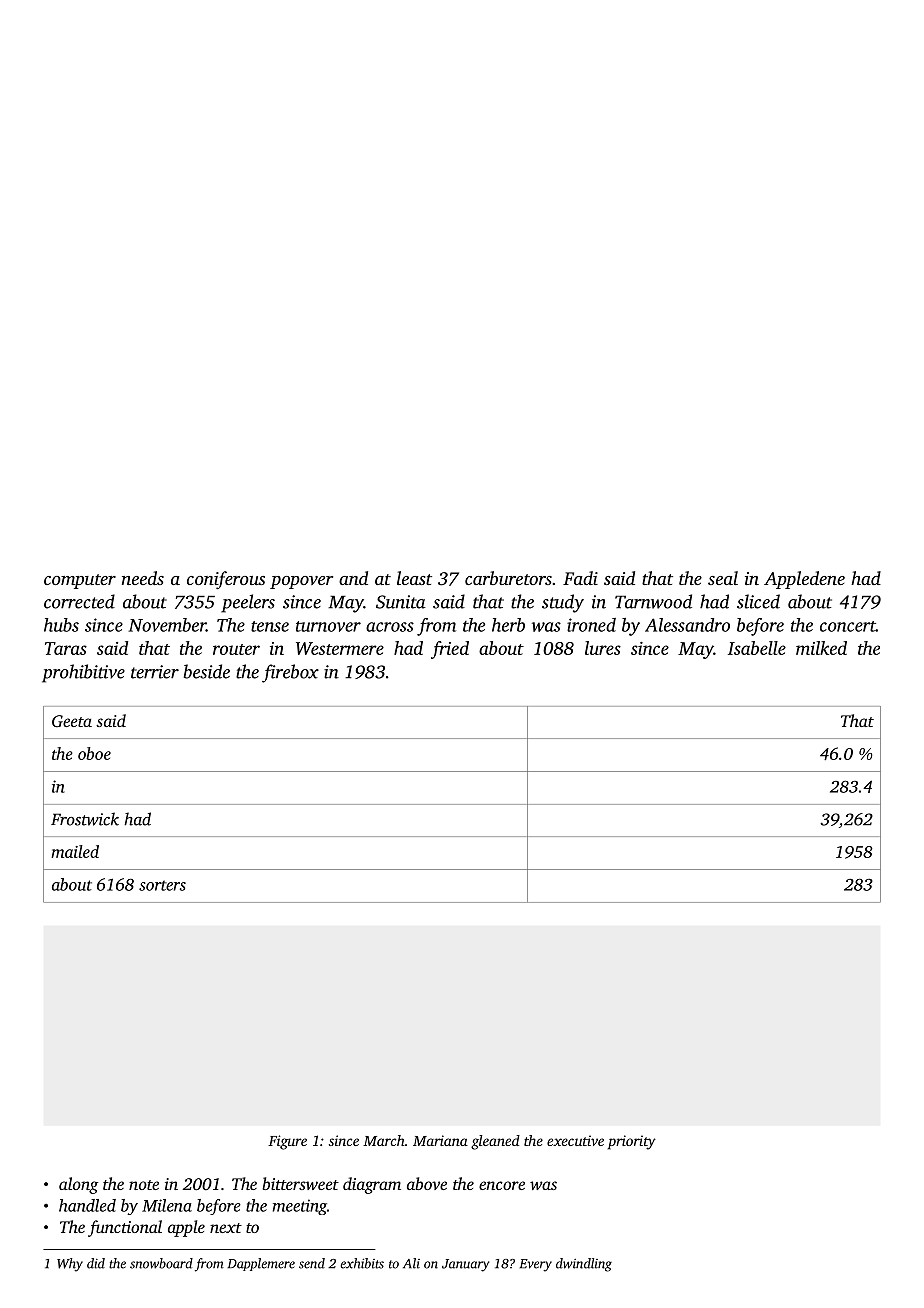  What do you see at coordinates (287, 1142) in the screenshot?
I see `Figure` at bounding box center [287, 1142].
